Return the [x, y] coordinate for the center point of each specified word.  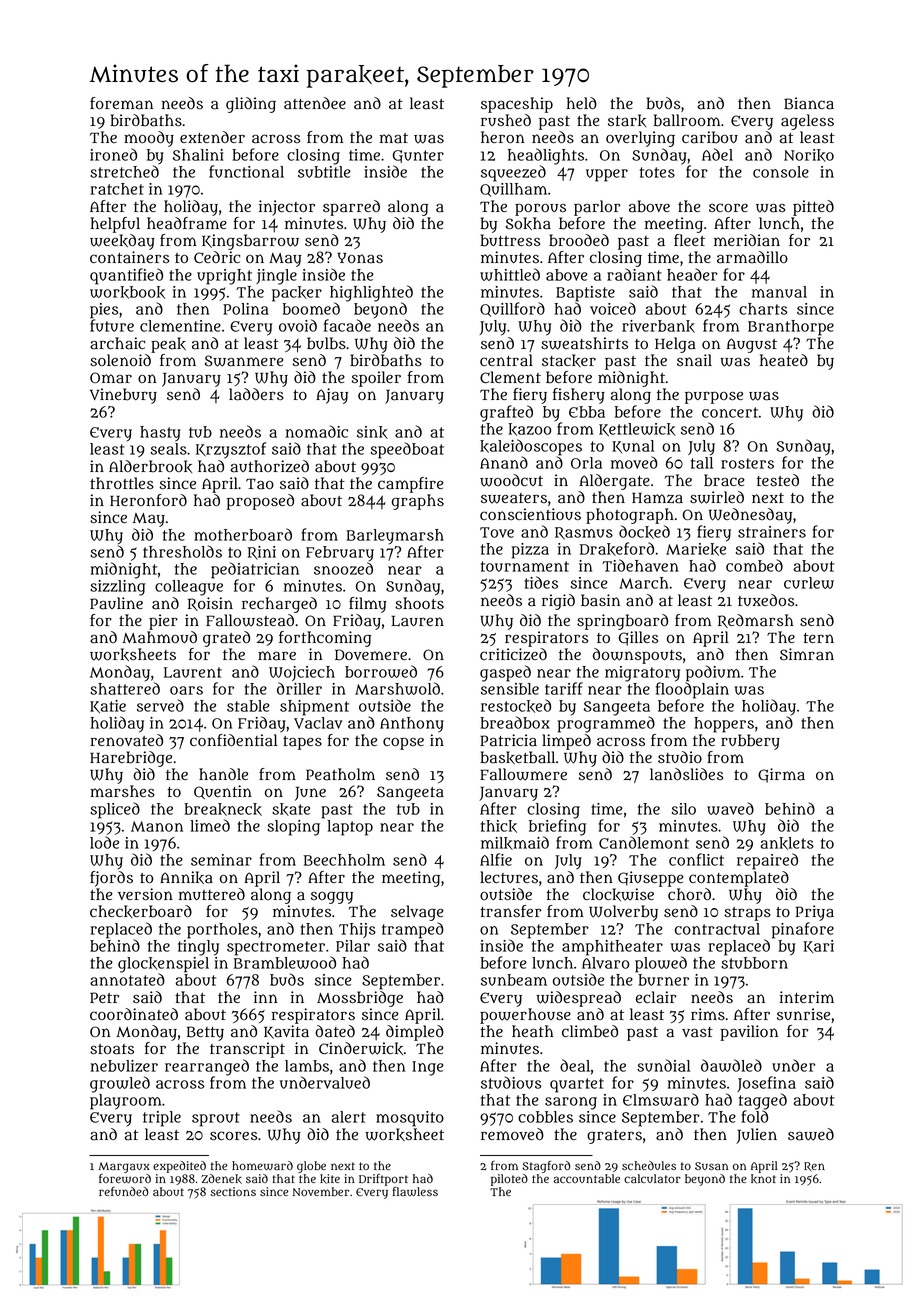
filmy [368, 605]
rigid [558, 602]
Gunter [418, 156]
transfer [510, 911]
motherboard [243, 534]
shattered [125, 688]
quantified [126, 276]
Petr [104, 997]
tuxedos [766, 600]
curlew [809, 583]
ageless [807, 122]
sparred [351, 208]
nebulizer [124, 1066]
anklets [787, 843]
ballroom [687, 120]
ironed [113, 154]
